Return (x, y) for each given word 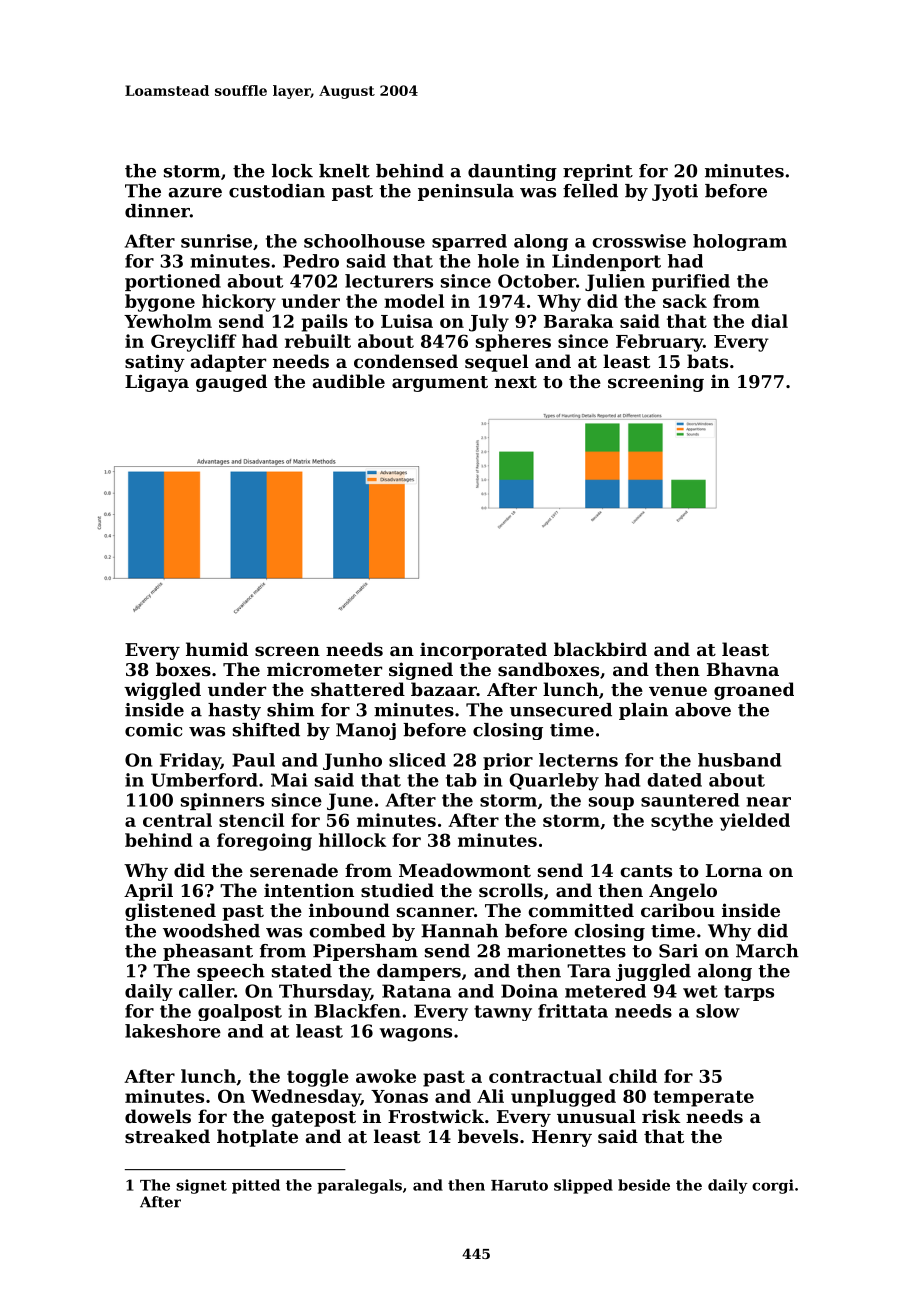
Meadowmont (465, 870)
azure (195, 193)
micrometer (324, 669)
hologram (740, 242)
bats (707, 361)
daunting (512, 172)
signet (201, 1186)
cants (646, 871)
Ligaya (157, 383)
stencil (251, 820)
